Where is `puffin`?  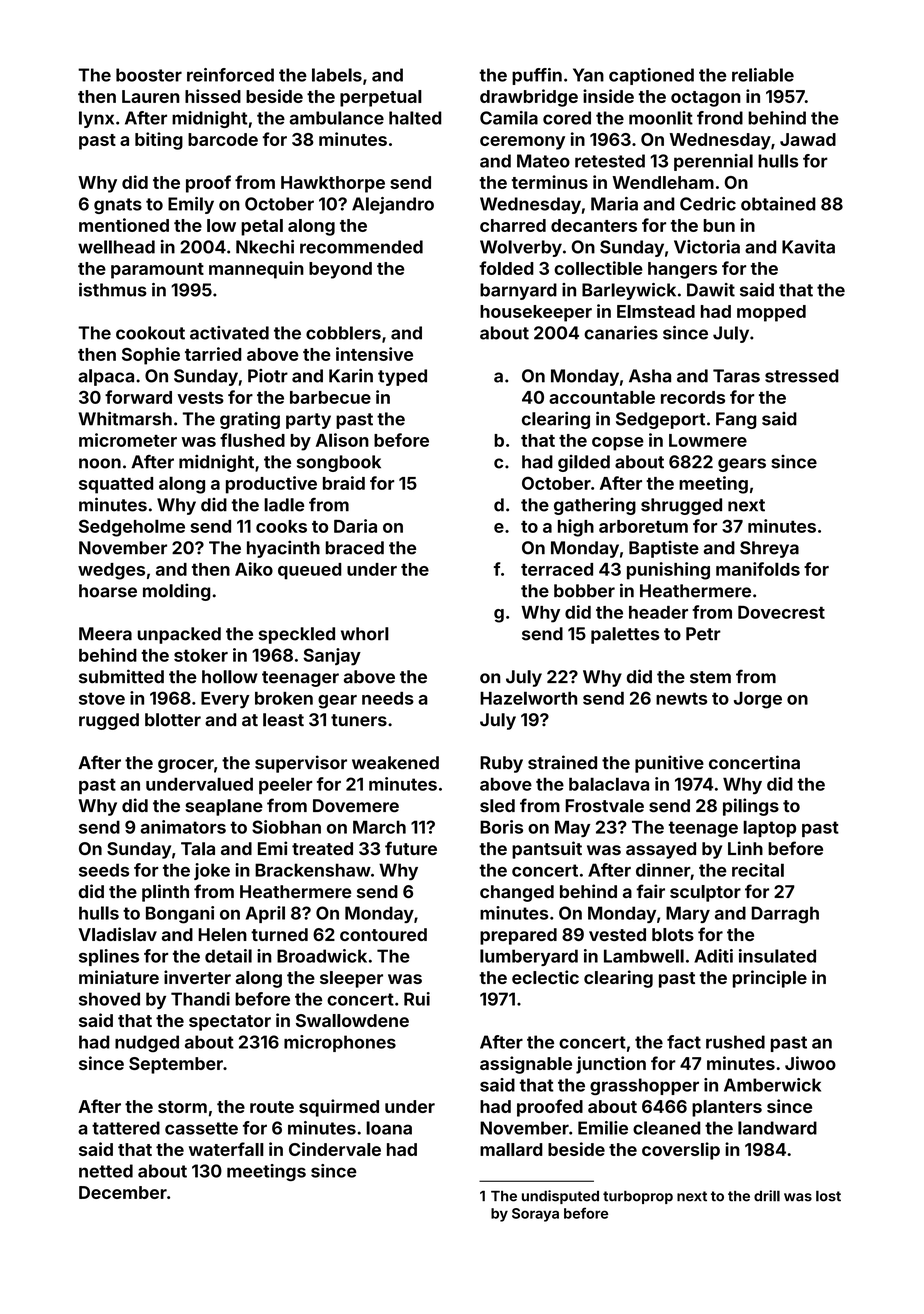 puffin is located at coordinates (537, 76).
